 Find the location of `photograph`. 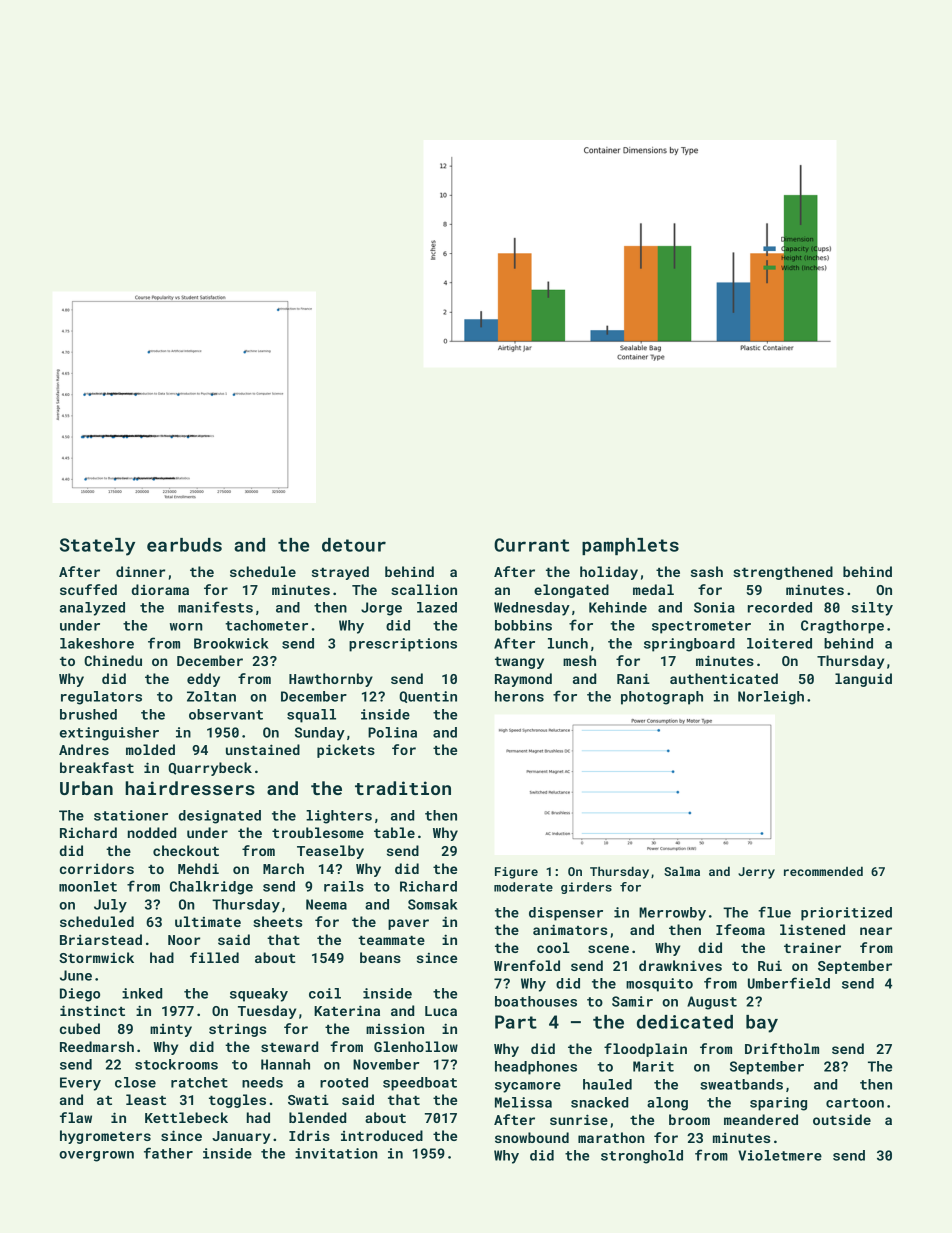

photograph is located at coordinates (662, 698).
